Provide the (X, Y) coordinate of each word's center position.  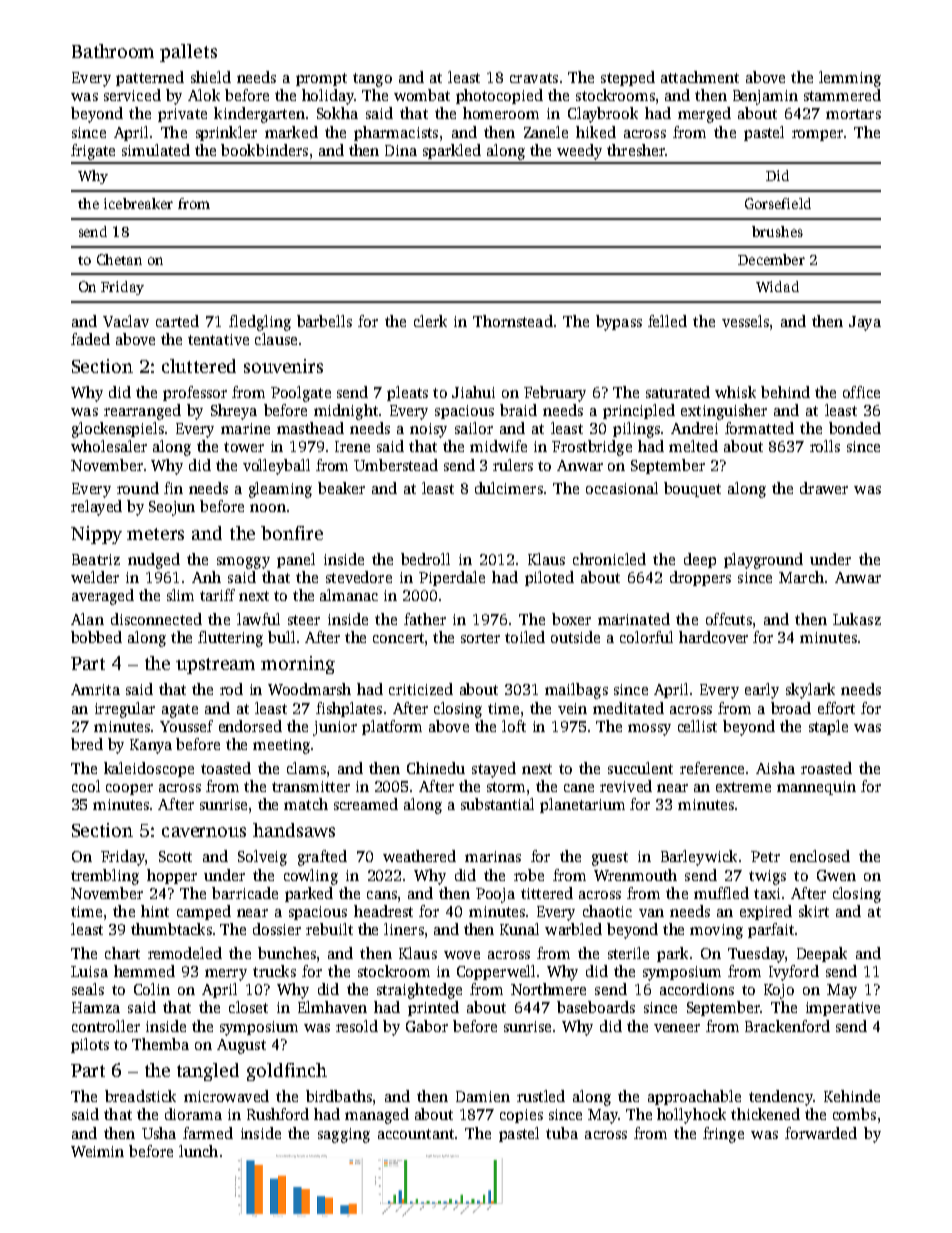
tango (372, 80)
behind (785, 392)
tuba (562, 1133)
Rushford (278, 1114)
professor (195, 393)
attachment (700, 77)
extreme (743, 787)
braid (518, 410)
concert (398, 638)
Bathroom (113, 51)
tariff (217, 595)
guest (610, 859)
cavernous (204, 832)
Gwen (836, 875)
